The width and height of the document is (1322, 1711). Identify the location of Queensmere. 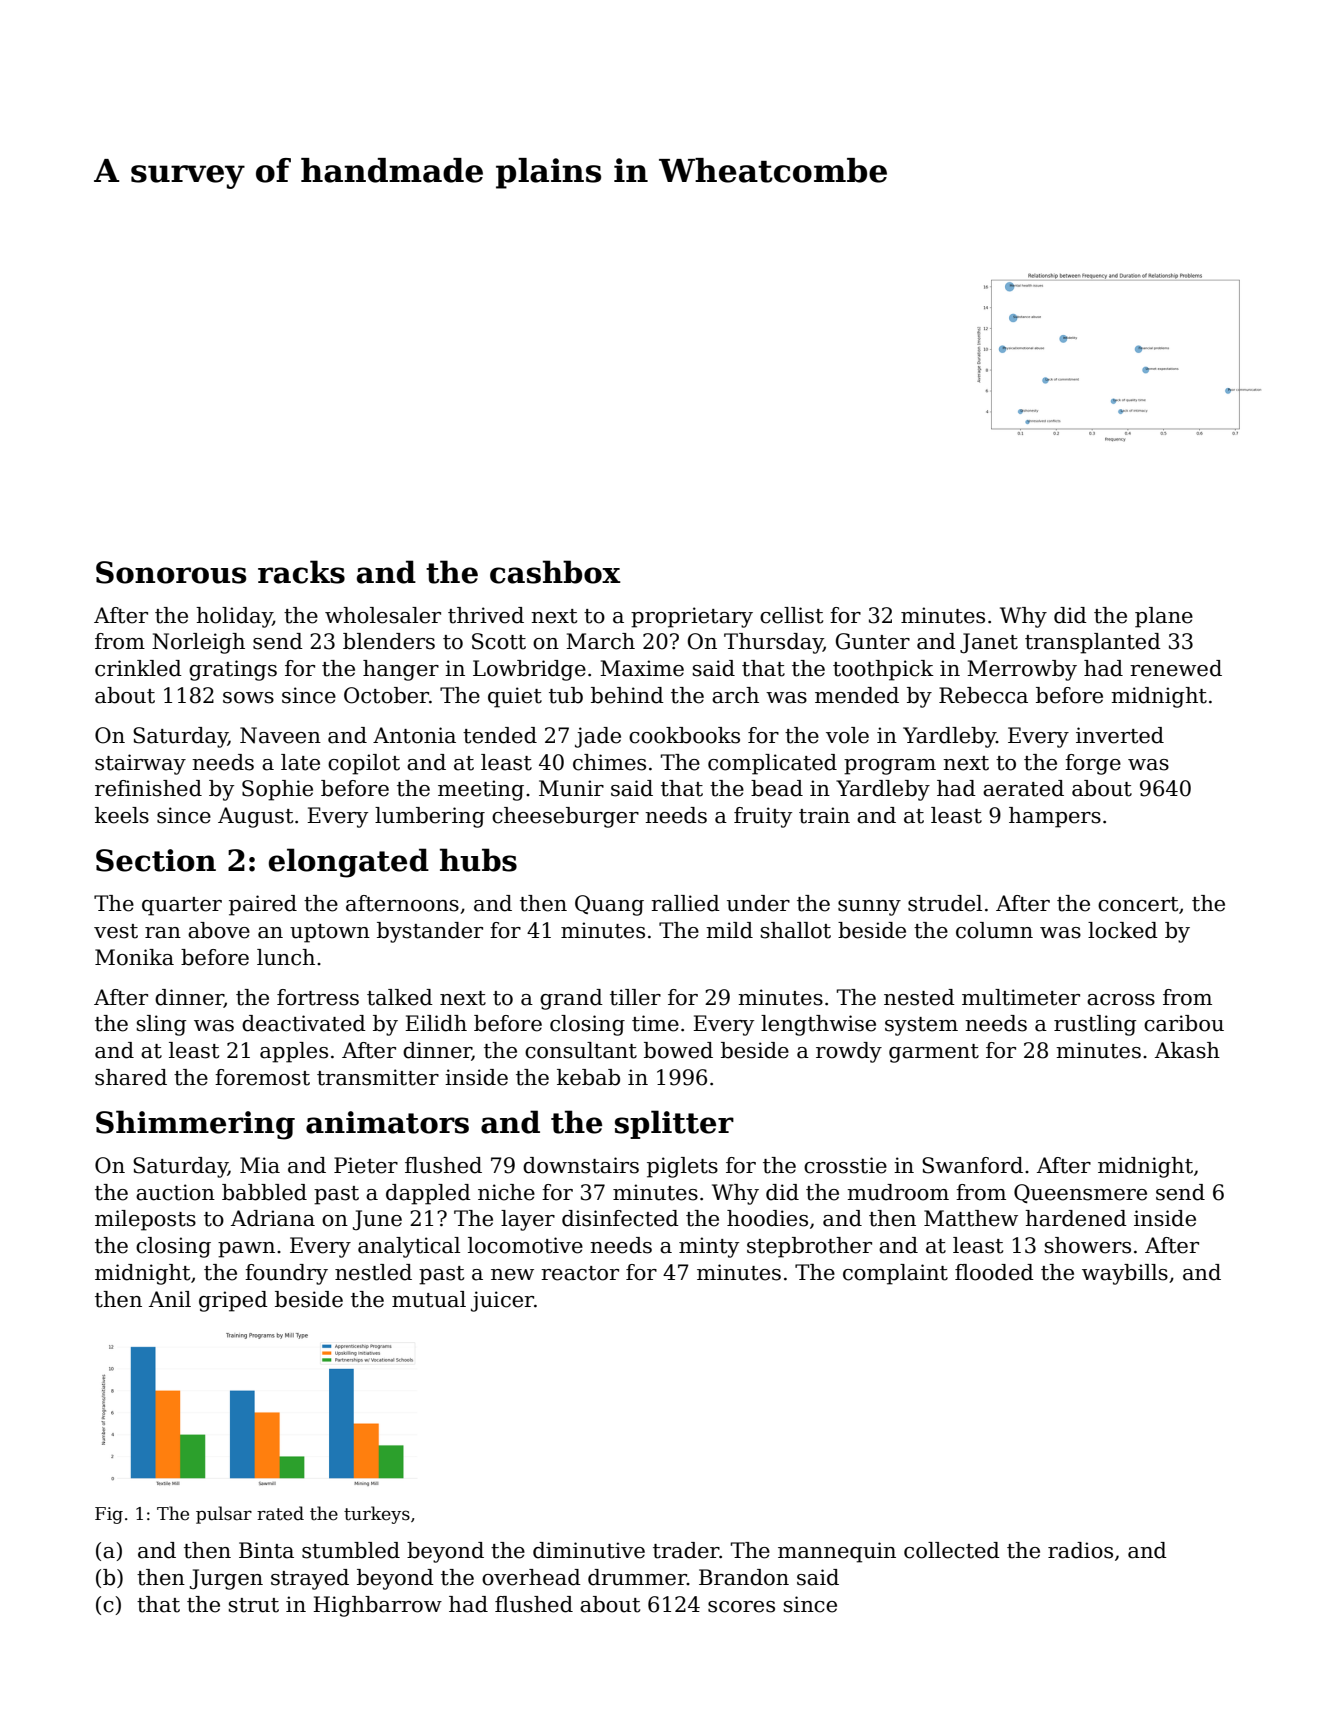
(1080, 1193).
